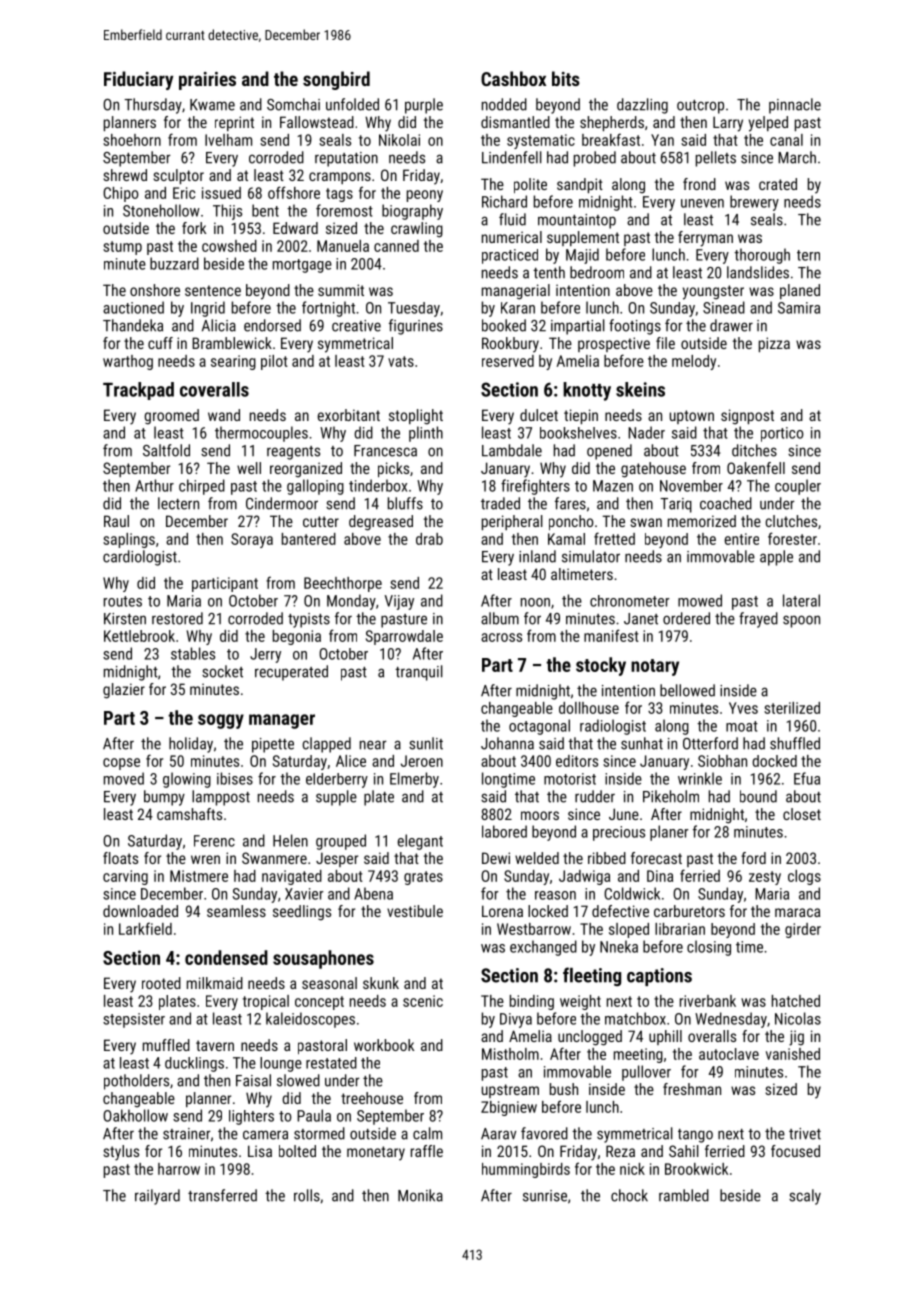 This screenshot has width=924, height=1308. Describe the element at coordinates (222, 1195) in the screenshot. I see `transferred` at that location.
